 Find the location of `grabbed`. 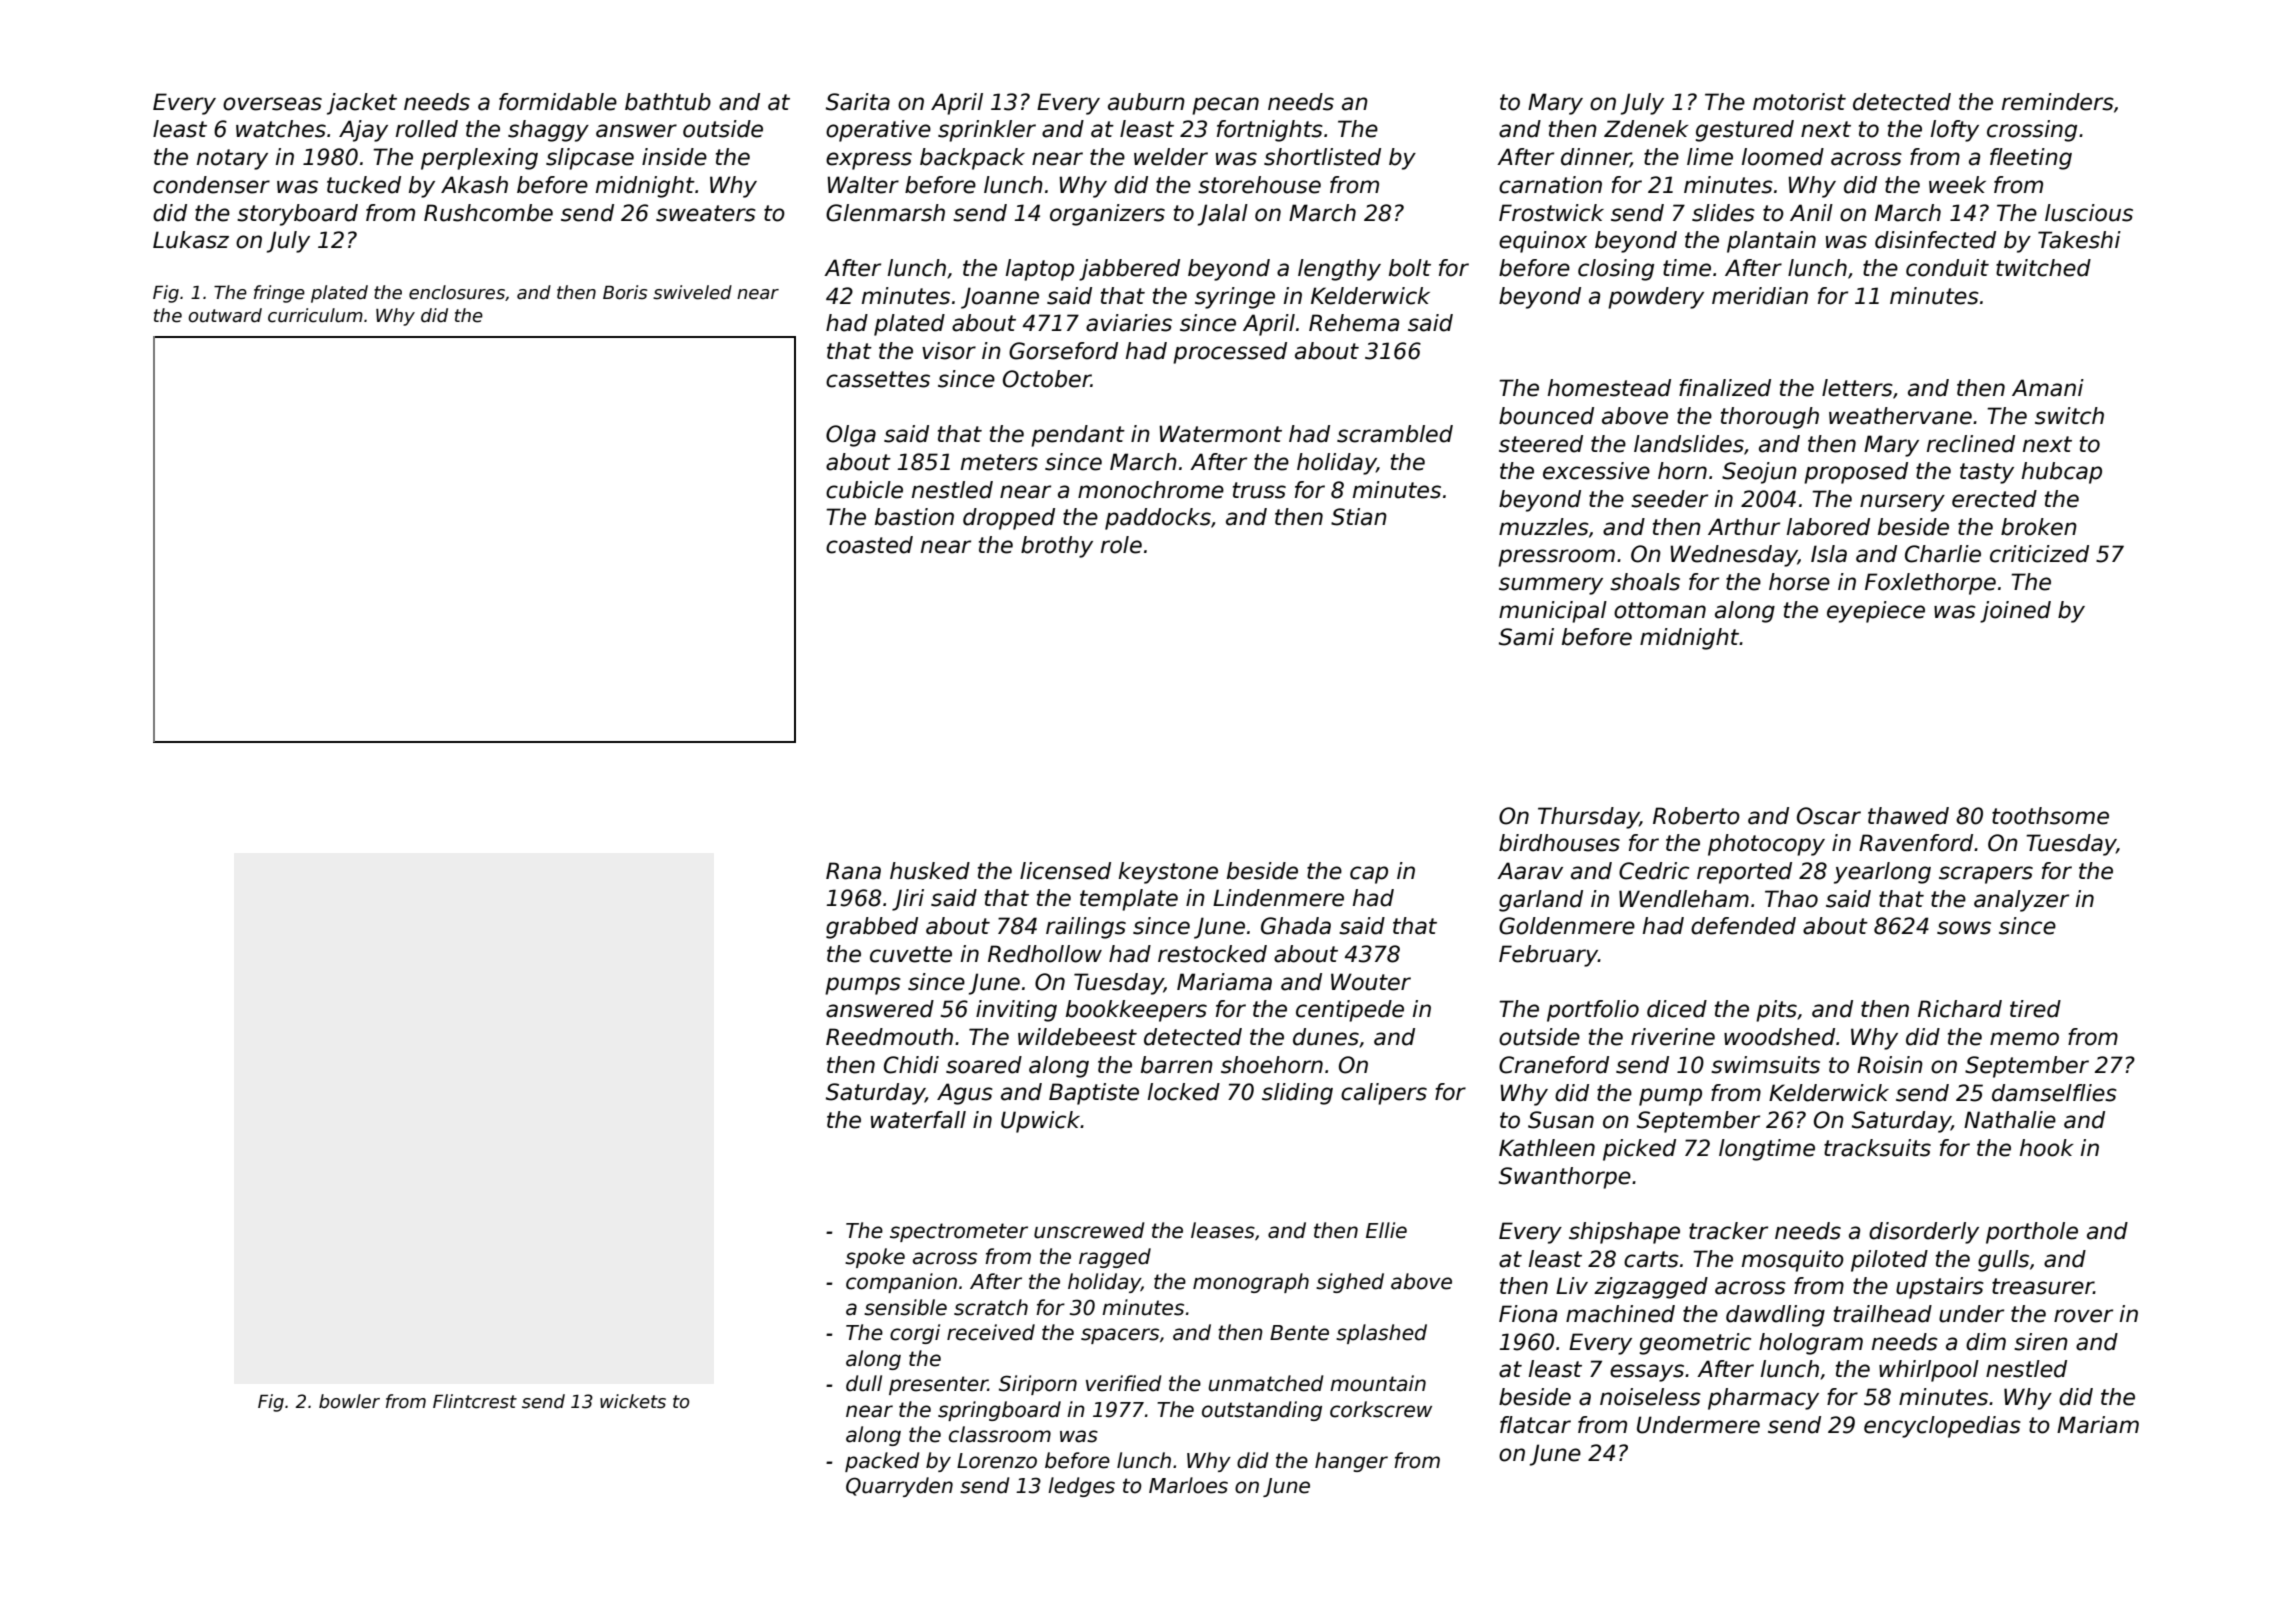

grabbed is located at coordinates (872, 928).
